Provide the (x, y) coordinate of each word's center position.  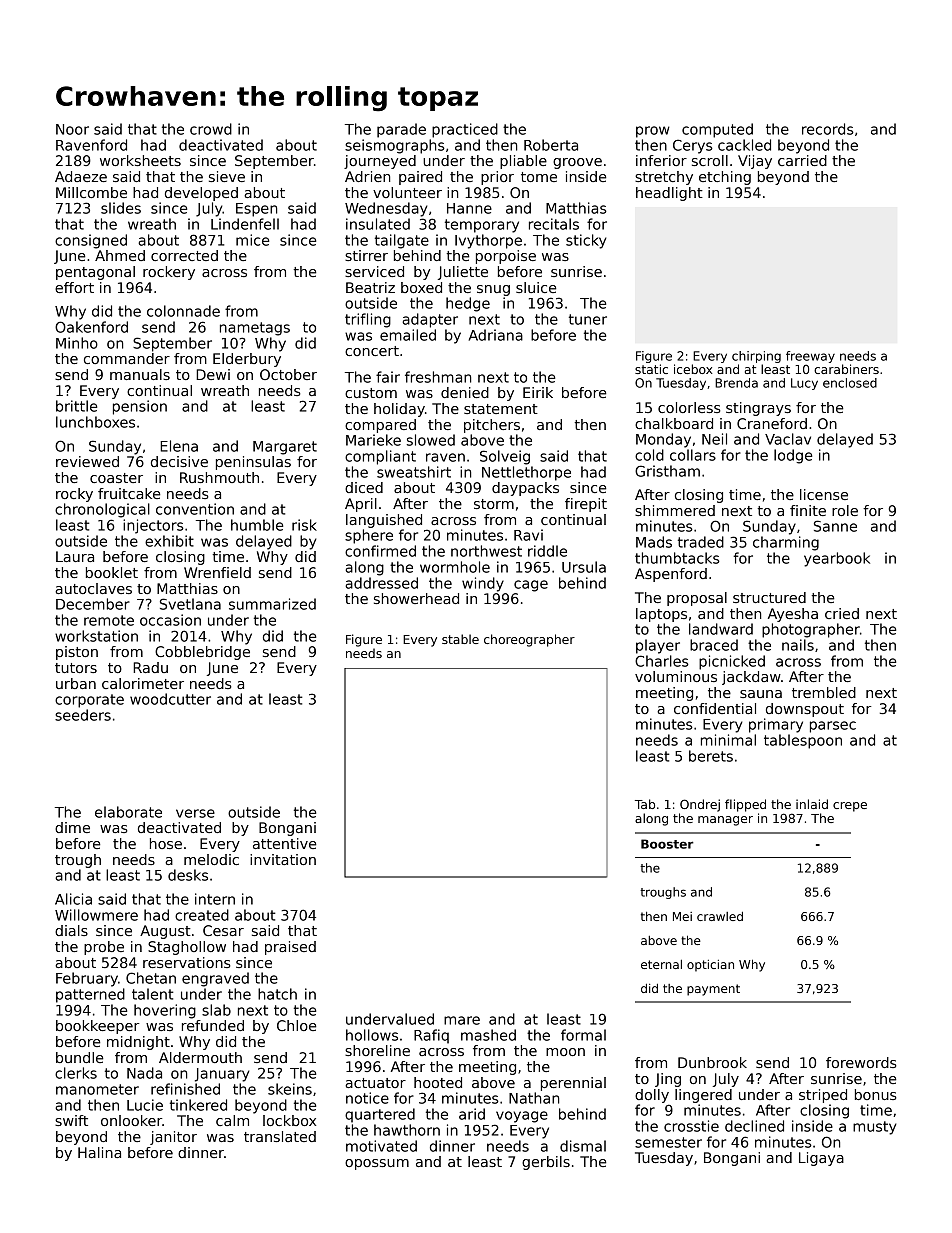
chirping (756, 357)
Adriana (496, 335)
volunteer (407, 192)
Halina (99, 1152)
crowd (211, 129)
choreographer (529, 640)
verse (195, 813)
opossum (377, 1164)
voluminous (676, 676)
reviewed (87, 461)
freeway (810, 357)
